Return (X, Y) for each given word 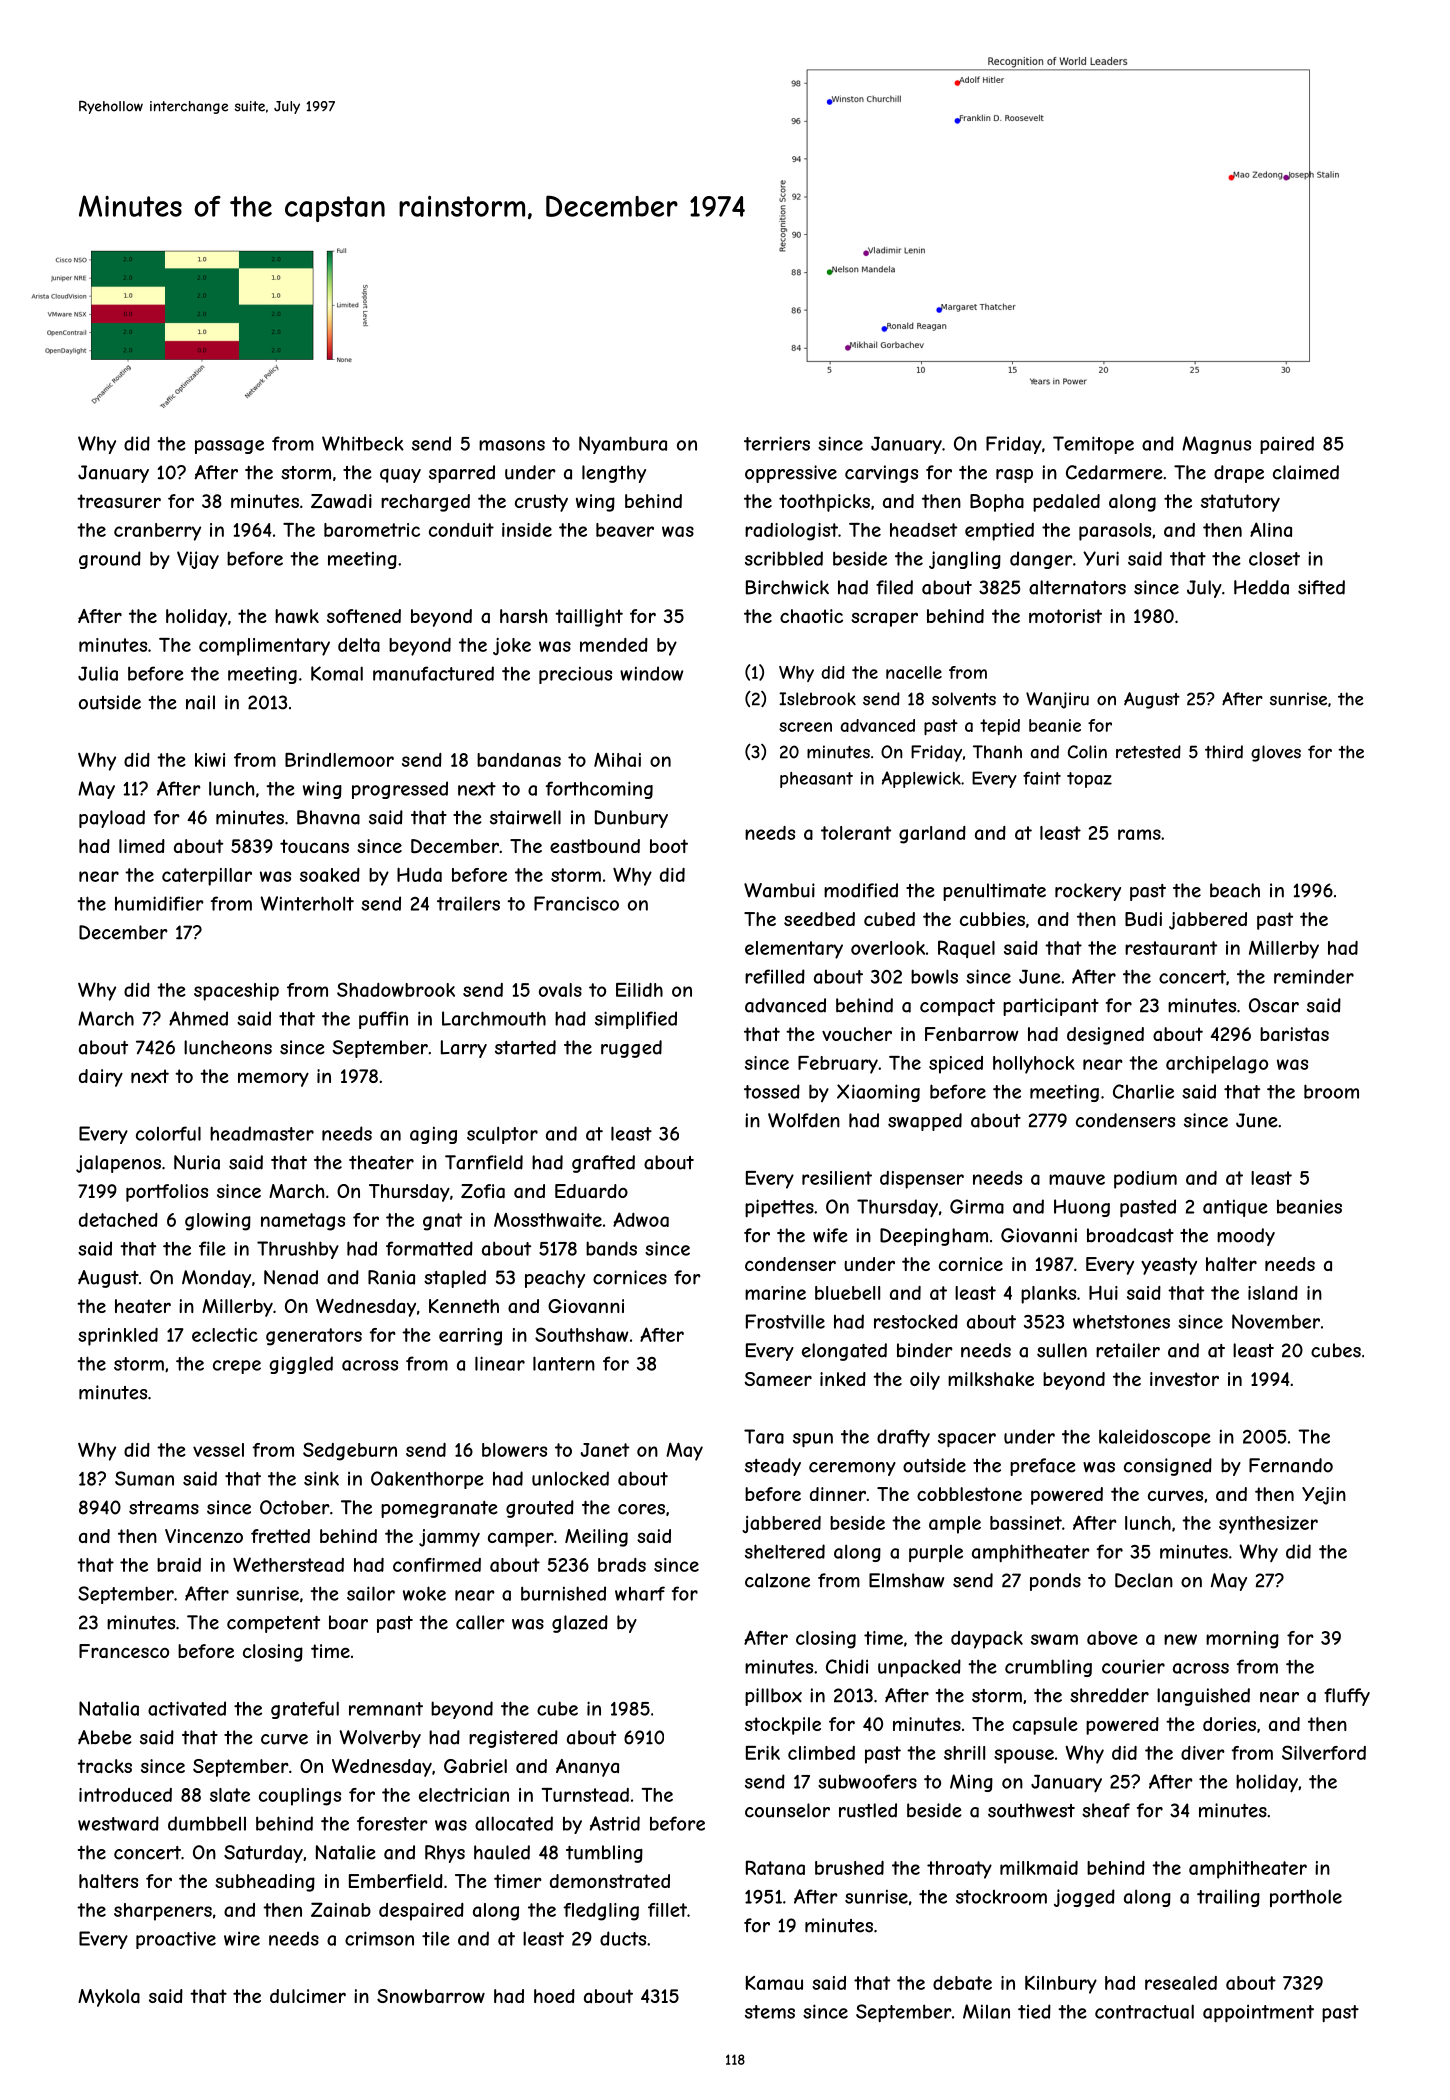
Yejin (1324, 1496)
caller (480, 1622)
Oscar (1274, 1005)
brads (622, 1565)
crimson (379, 1938)
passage (229, 447)
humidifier (159, 903)
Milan (986, 2011)
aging (433, 1135)
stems (770, 2012)
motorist (1065, 616)
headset (923, 530)
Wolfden (804, 1120)
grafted (603, 1164)
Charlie (1143, 1091)
